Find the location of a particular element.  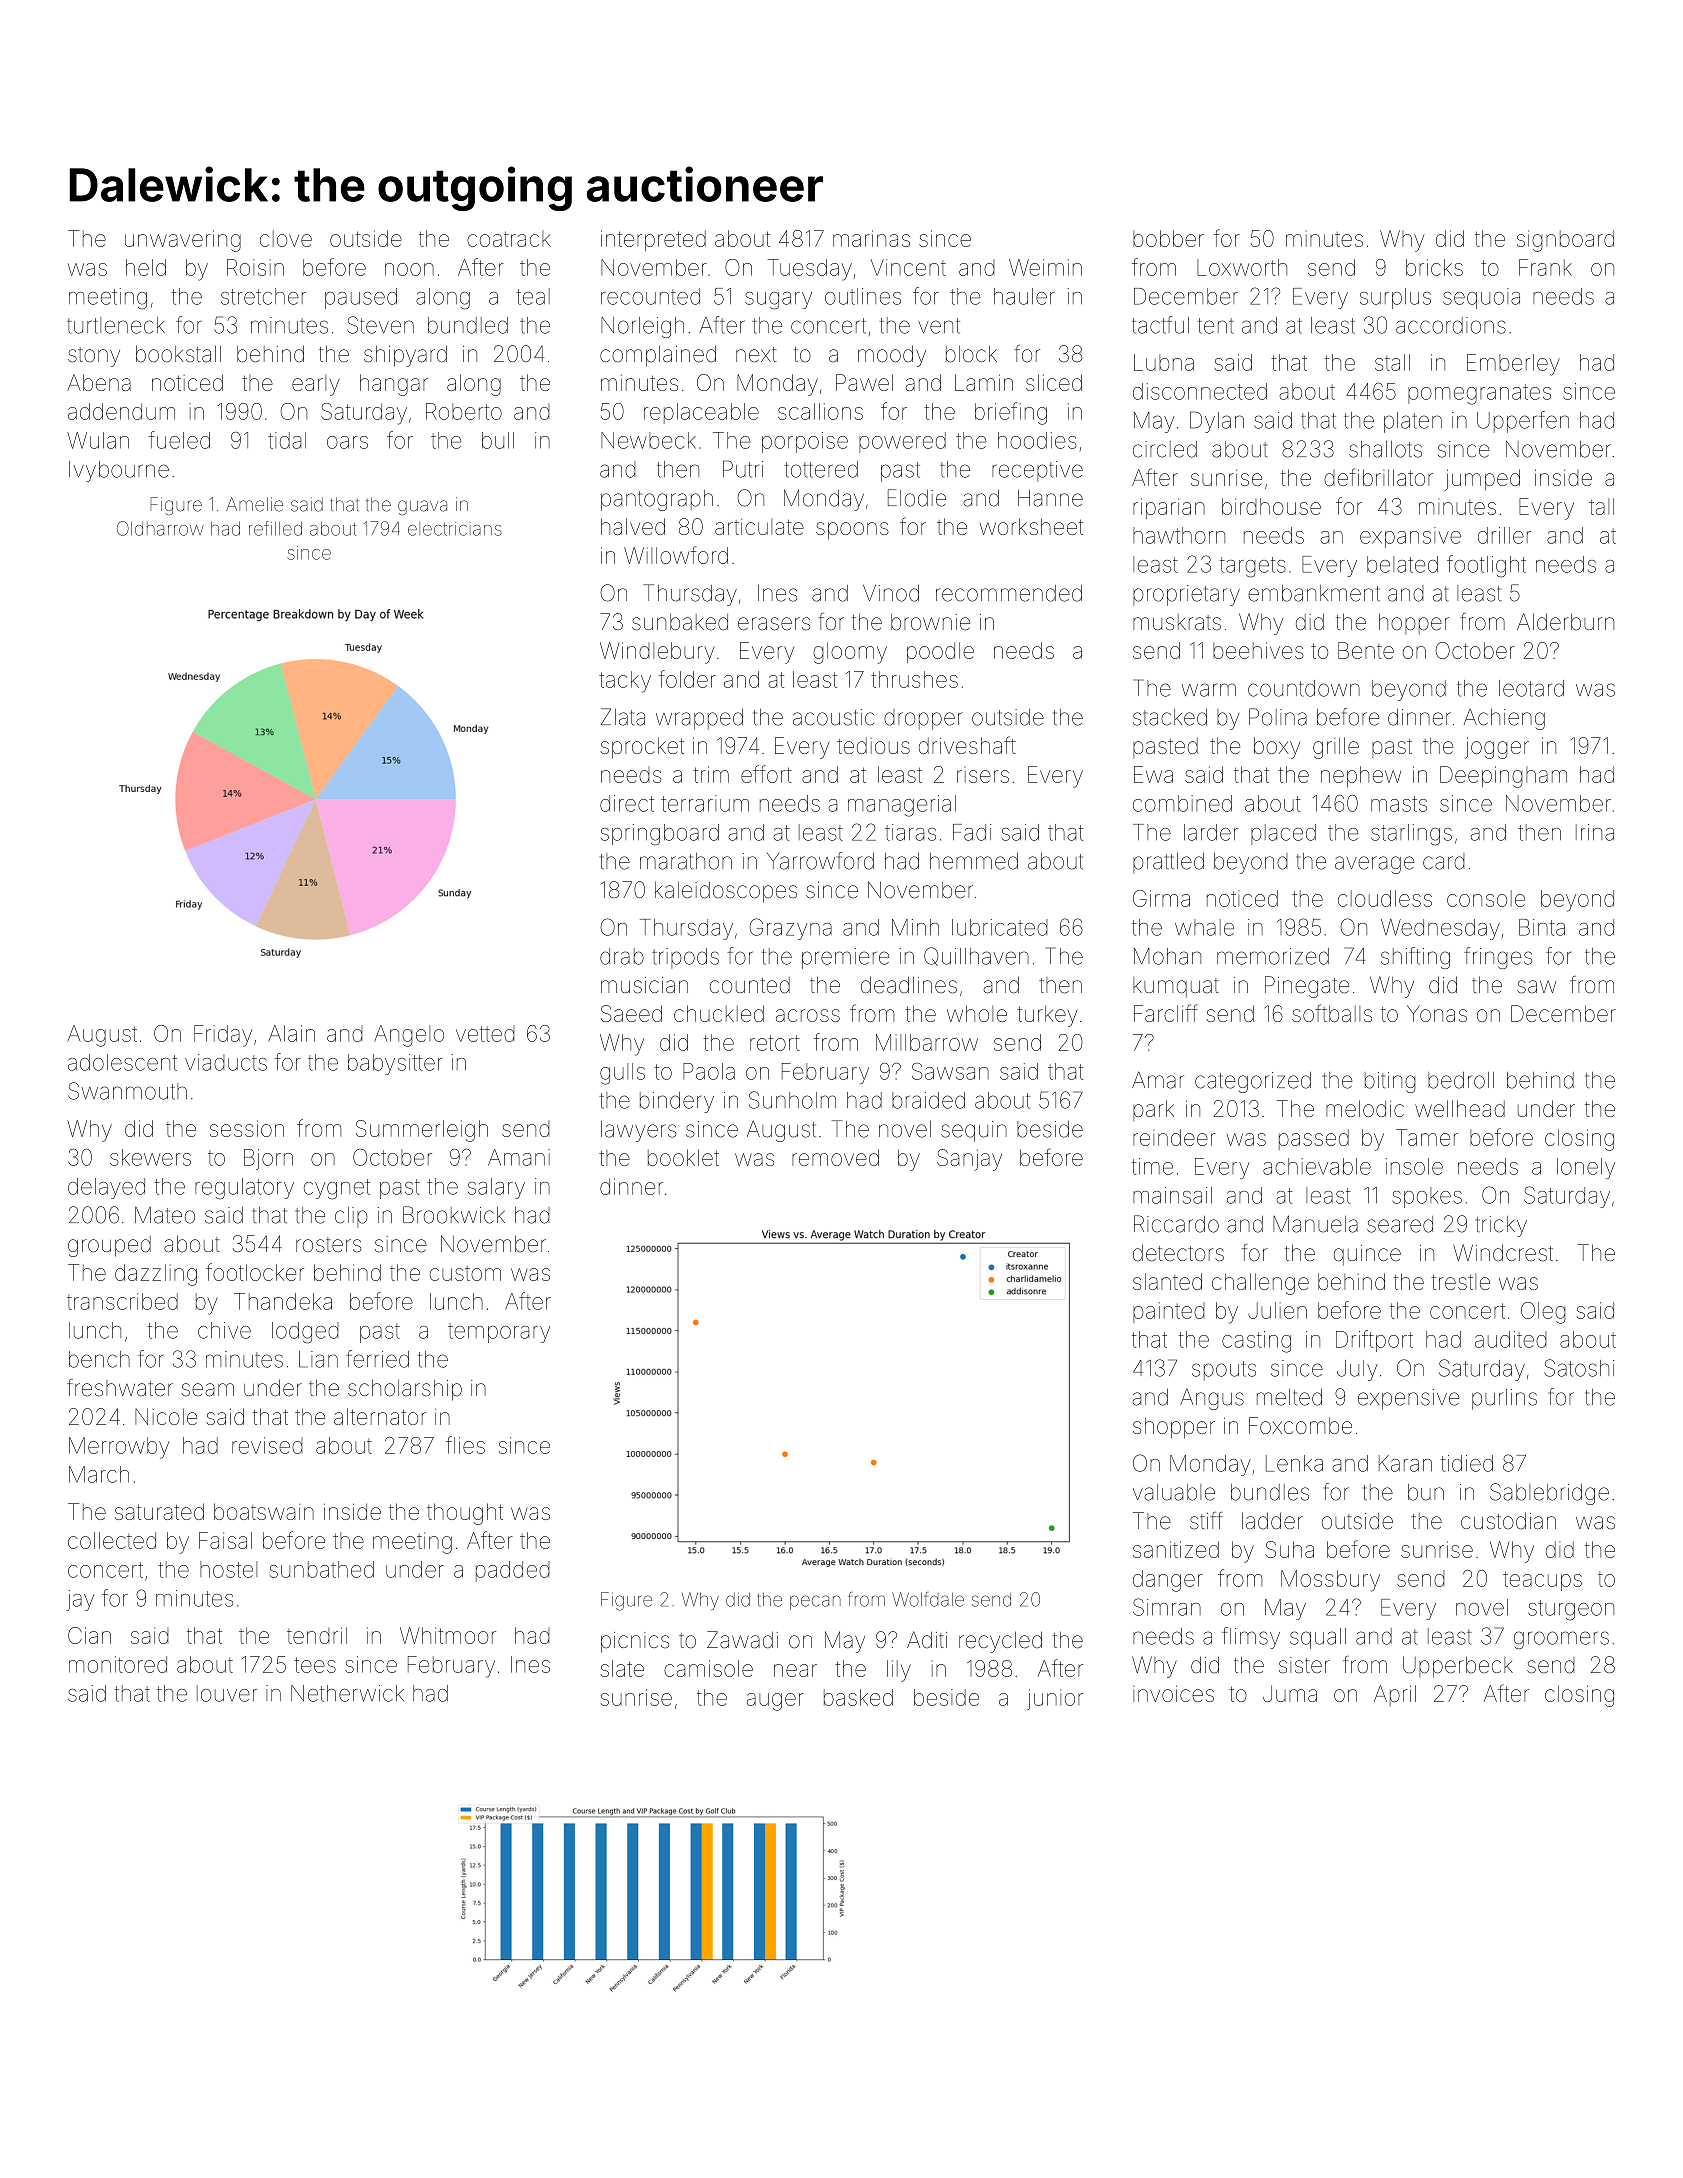

briefing is located at coordinates (1011, 413).
